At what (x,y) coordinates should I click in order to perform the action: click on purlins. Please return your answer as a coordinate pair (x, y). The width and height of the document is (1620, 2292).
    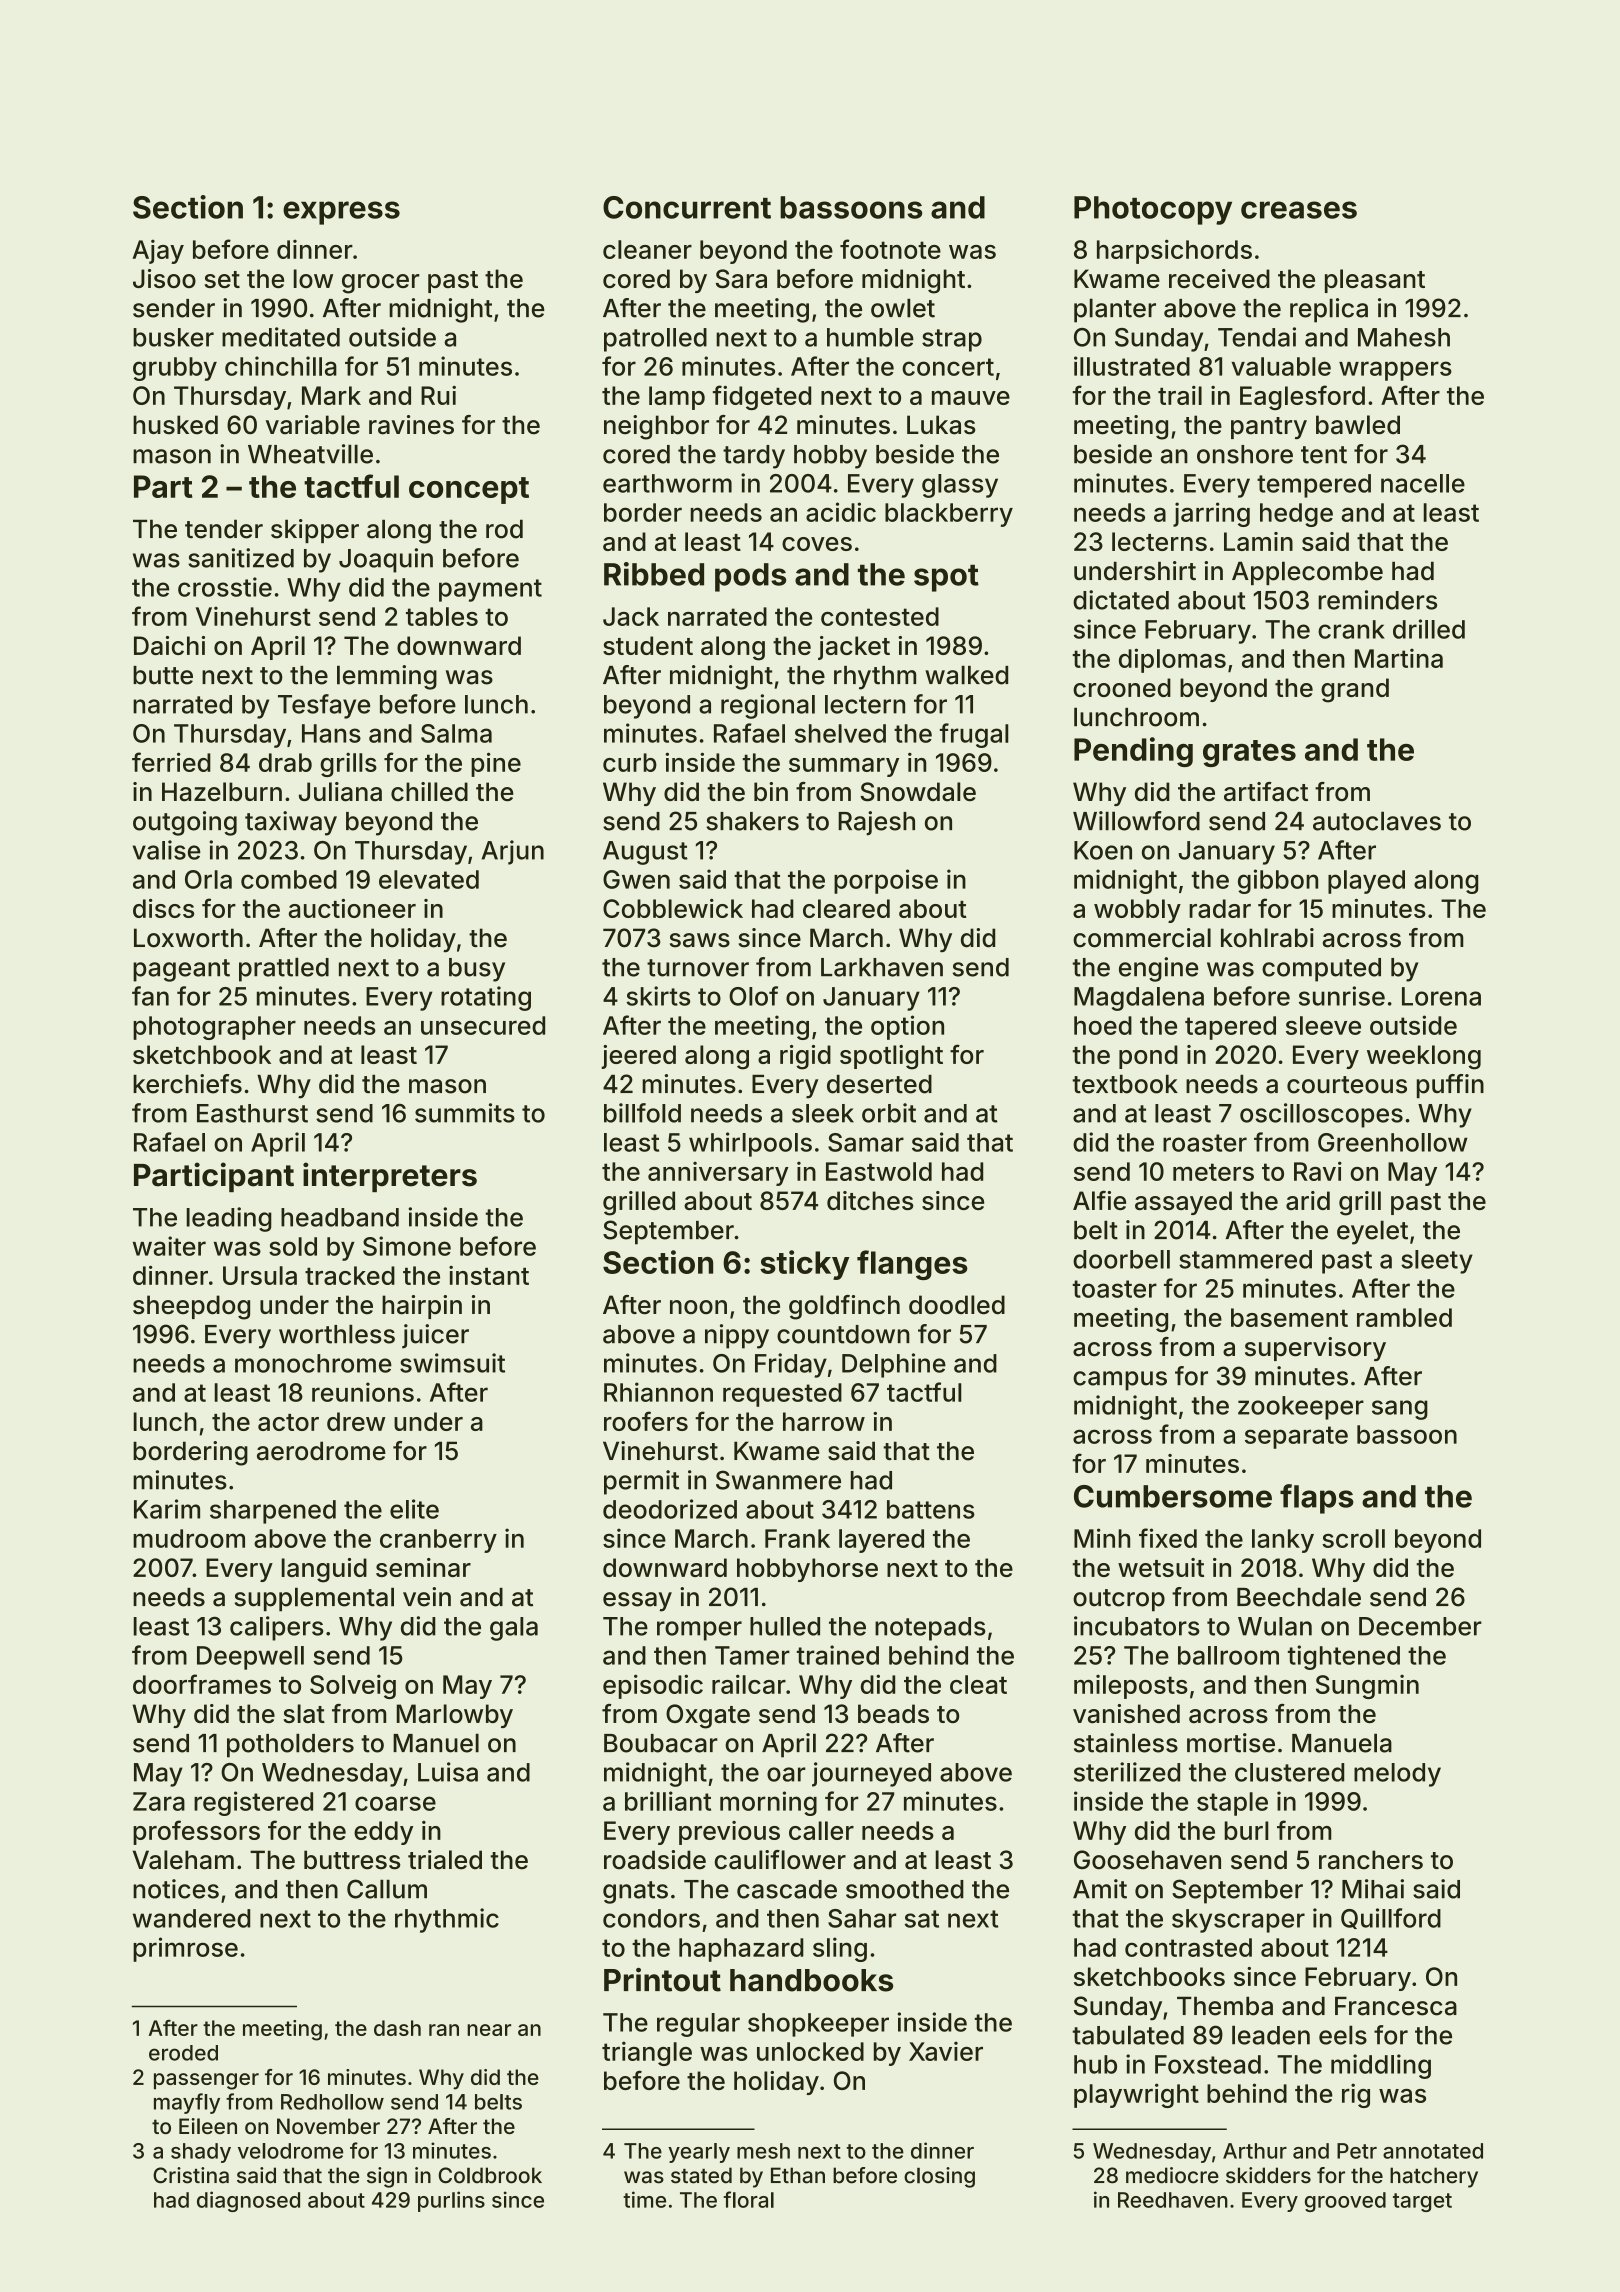
    Looking at the image, I should click on (451, 2201).
